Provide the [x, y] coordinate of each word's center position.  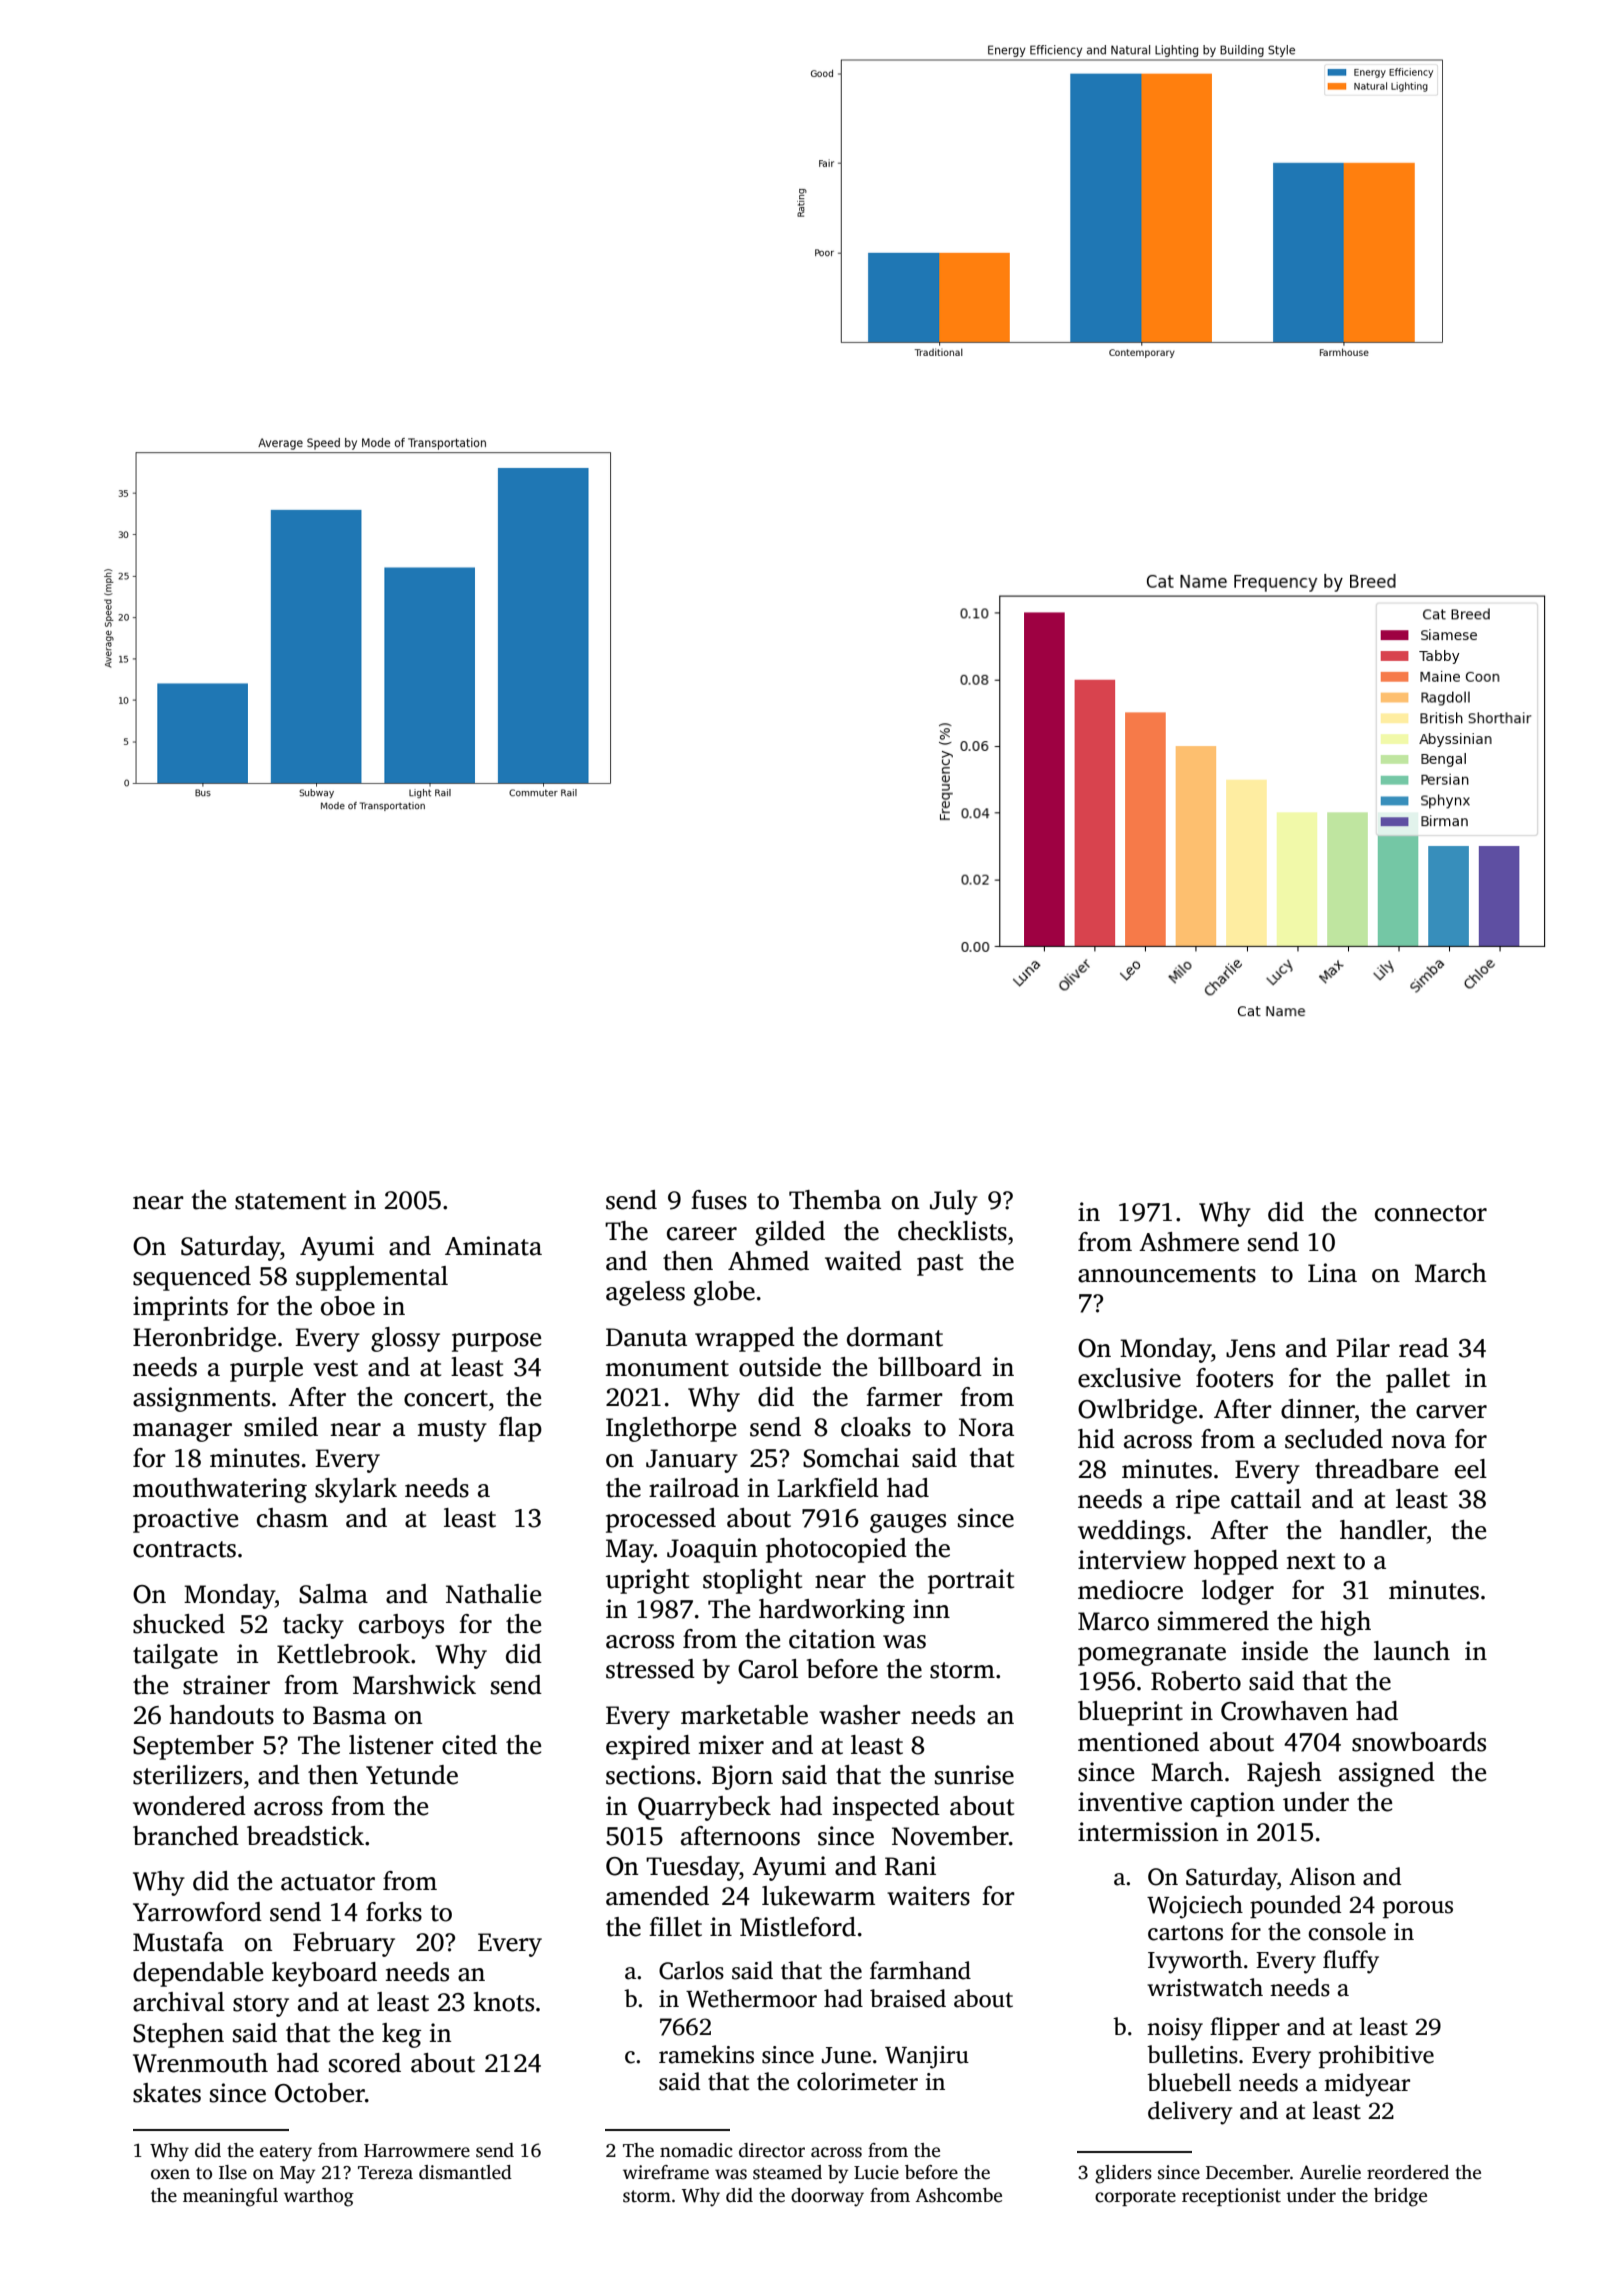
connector [1431, 1213]
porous [1418, 1909]
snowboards [1419, 1742]
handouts [222, 1715]
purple [266, 1369]
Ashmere [1189, 1242]
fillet [675, 1927]
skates [167, 2093]
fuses [719, 1200]
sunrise [974, 1775]
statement [290, 1201]
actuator [328, 1882]
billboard [930, 1367]
